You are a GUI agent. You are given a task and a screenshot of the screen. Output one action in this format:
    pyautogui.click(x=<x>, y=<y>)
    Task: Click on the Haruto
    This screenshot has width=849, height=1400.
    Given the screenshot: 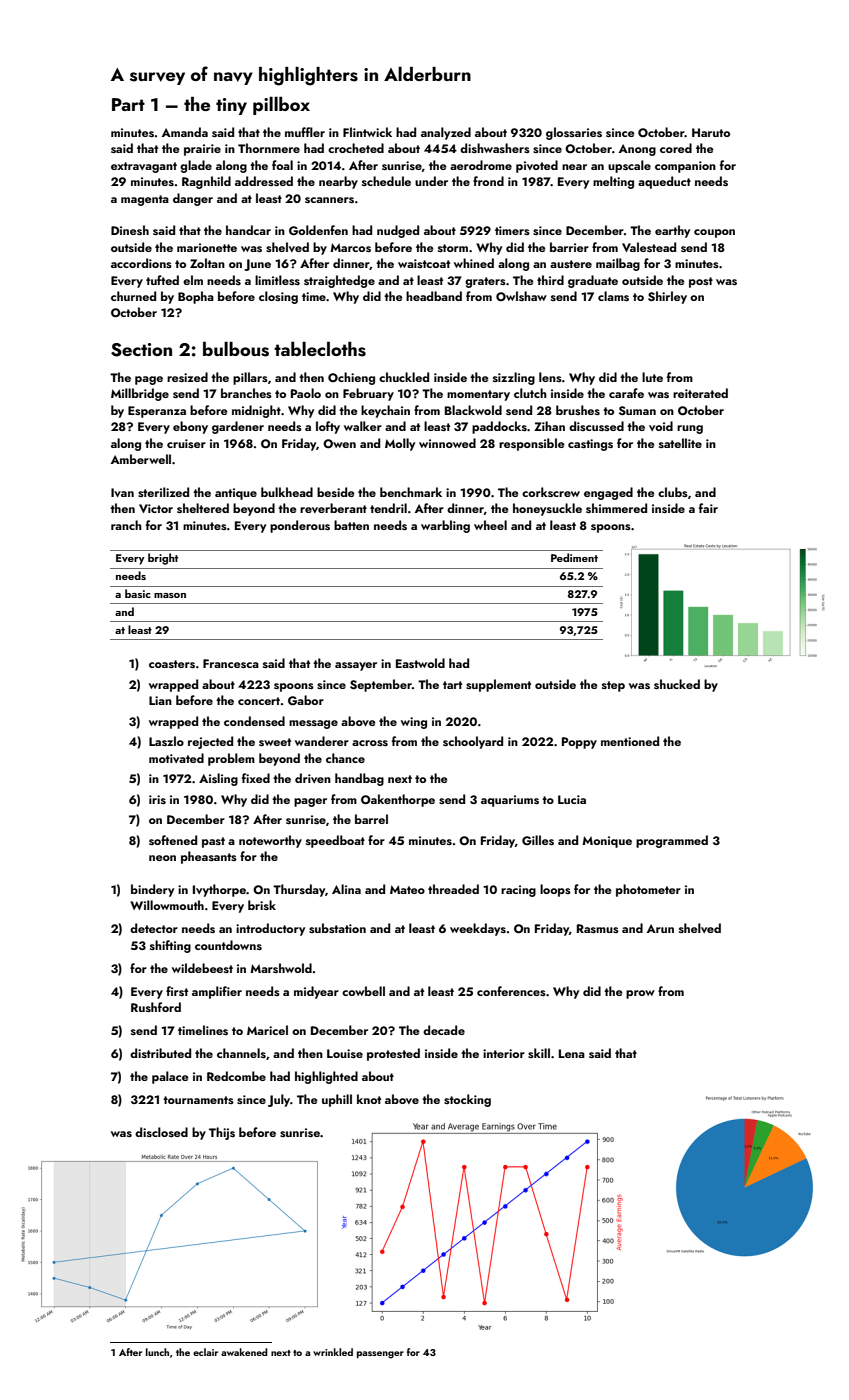 What is the action you would take?
    pyautogui.click(x=711, y=132)
